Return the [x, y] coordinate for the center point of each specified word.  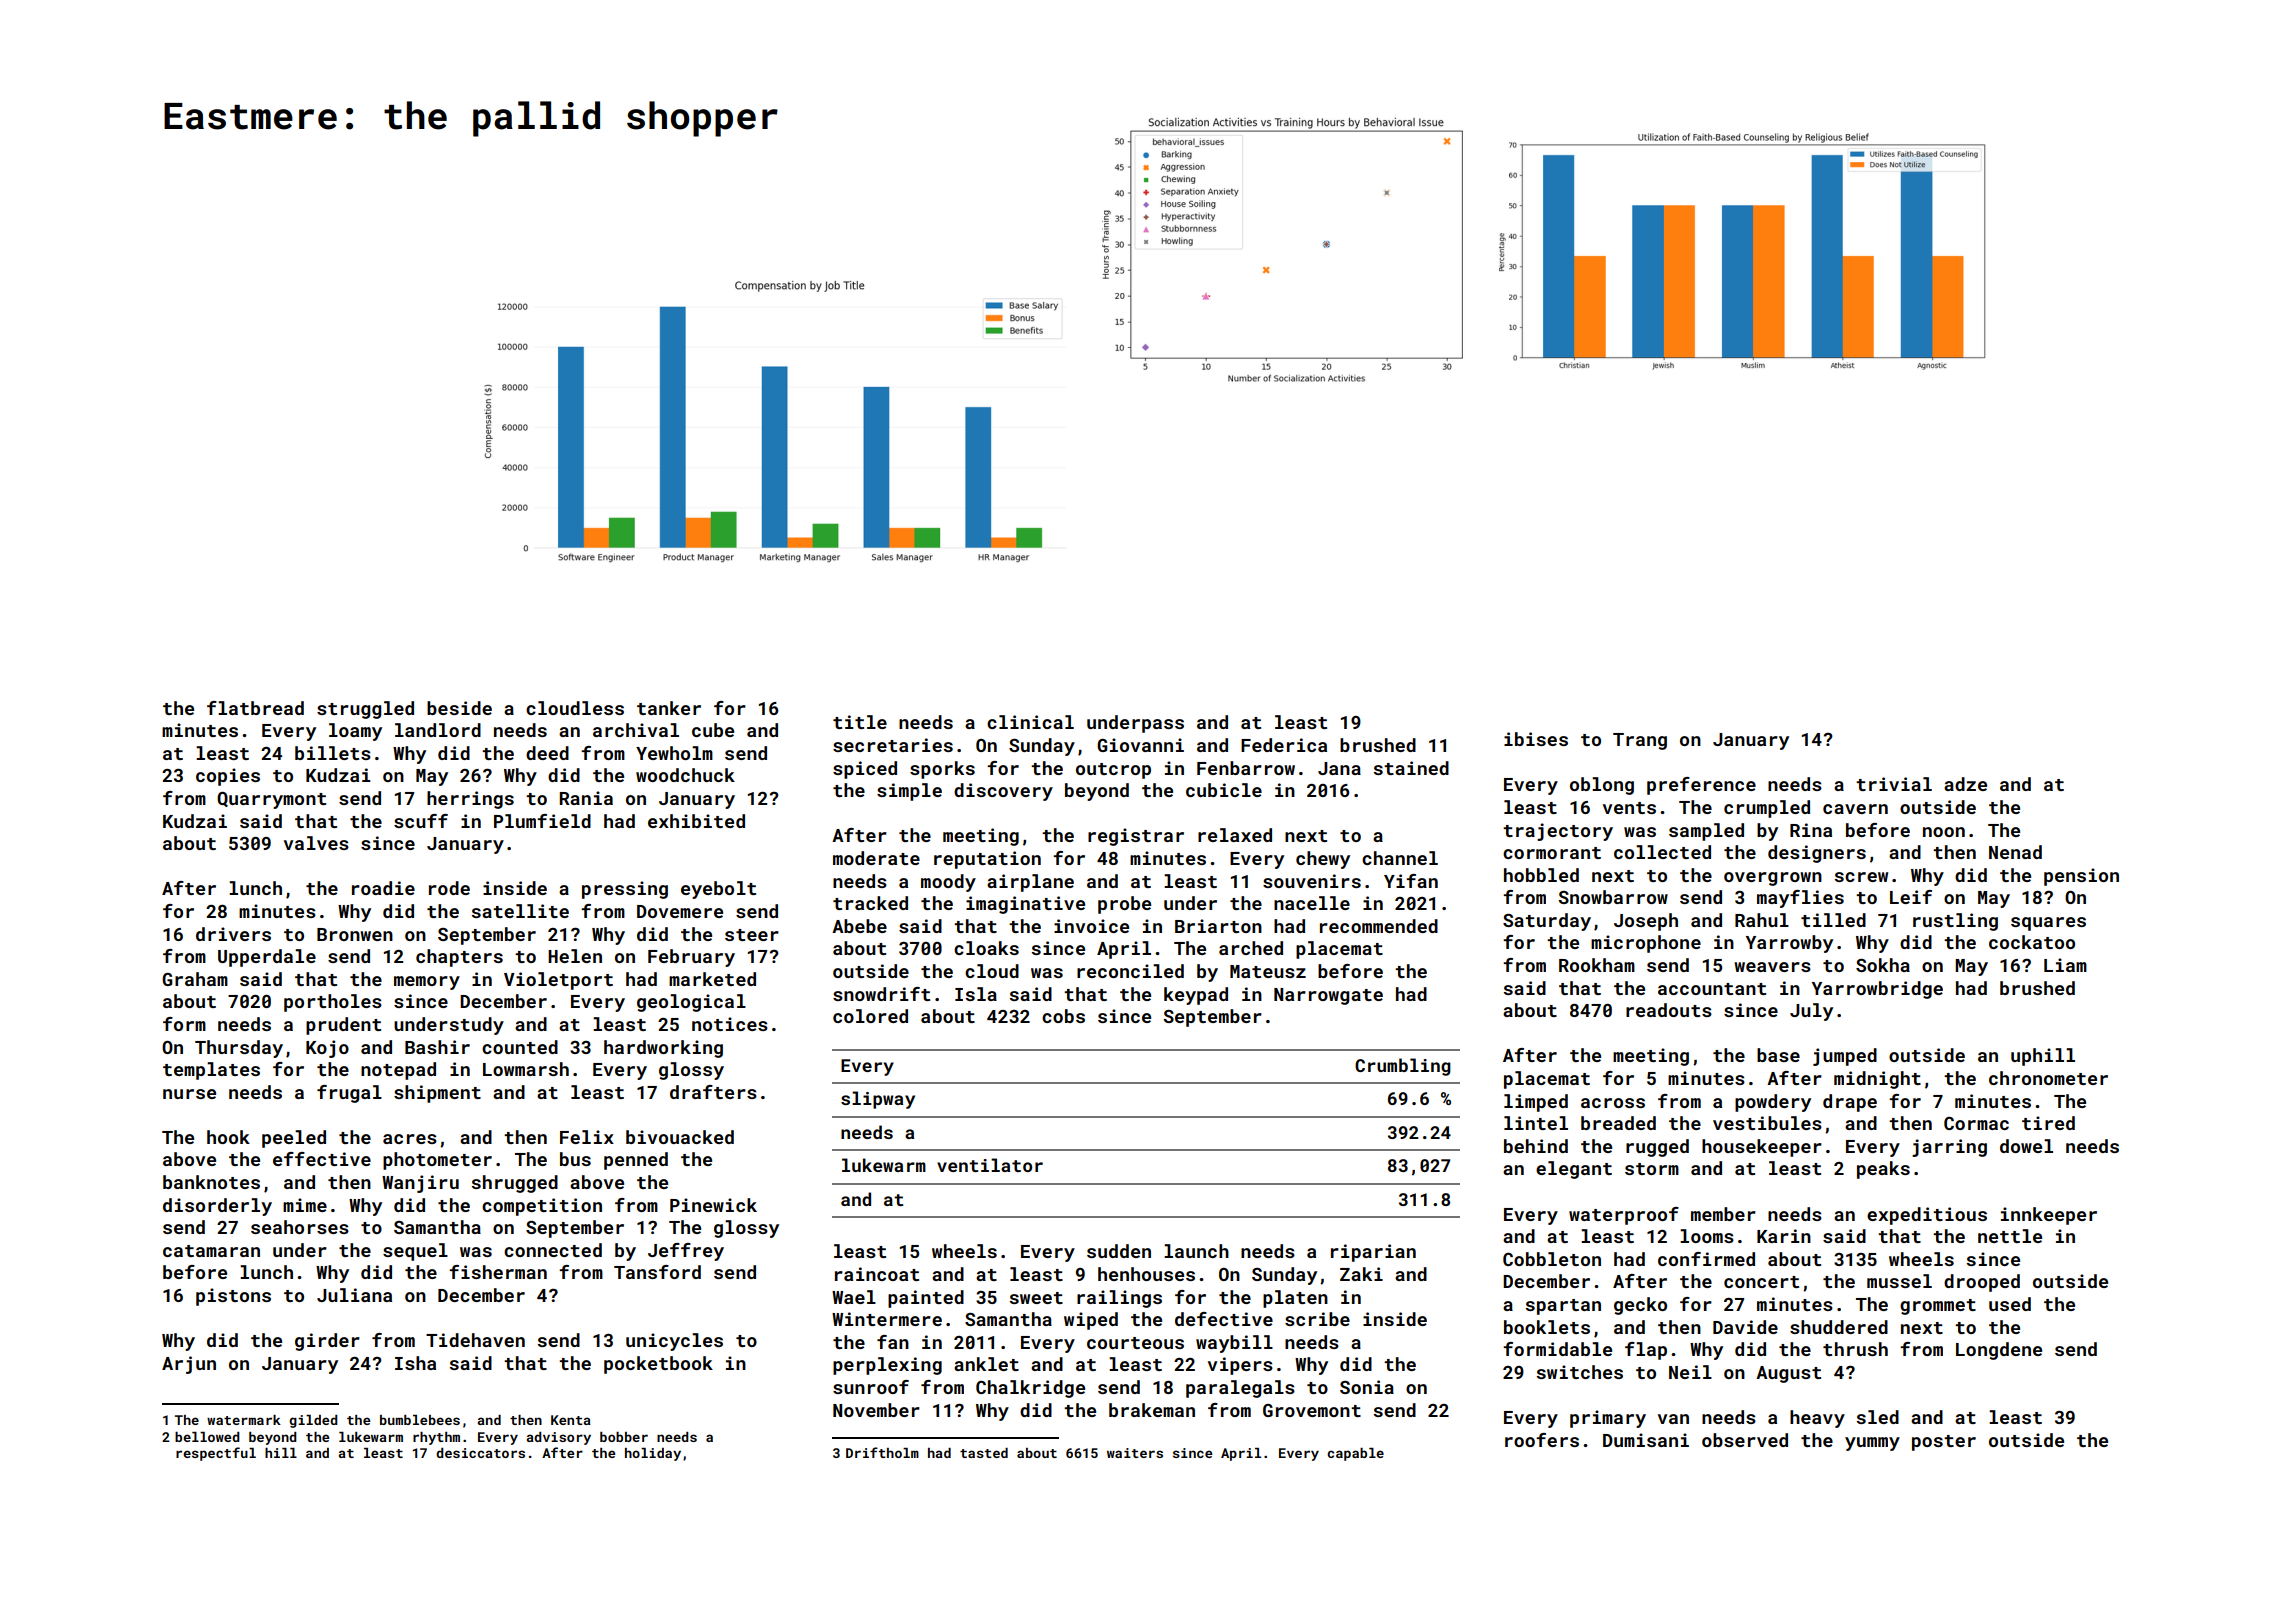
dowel [2026, 1146]
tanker [669, 708]
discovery [1003, 792]
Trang [1640, 741]
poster [1944, 1443]
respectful [216, 1454]
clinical [1030, 722]
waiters [1135, 1453]
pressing [625, 890]
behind [1536, 1146]
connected [553, 1250]
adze [1965, 784]
